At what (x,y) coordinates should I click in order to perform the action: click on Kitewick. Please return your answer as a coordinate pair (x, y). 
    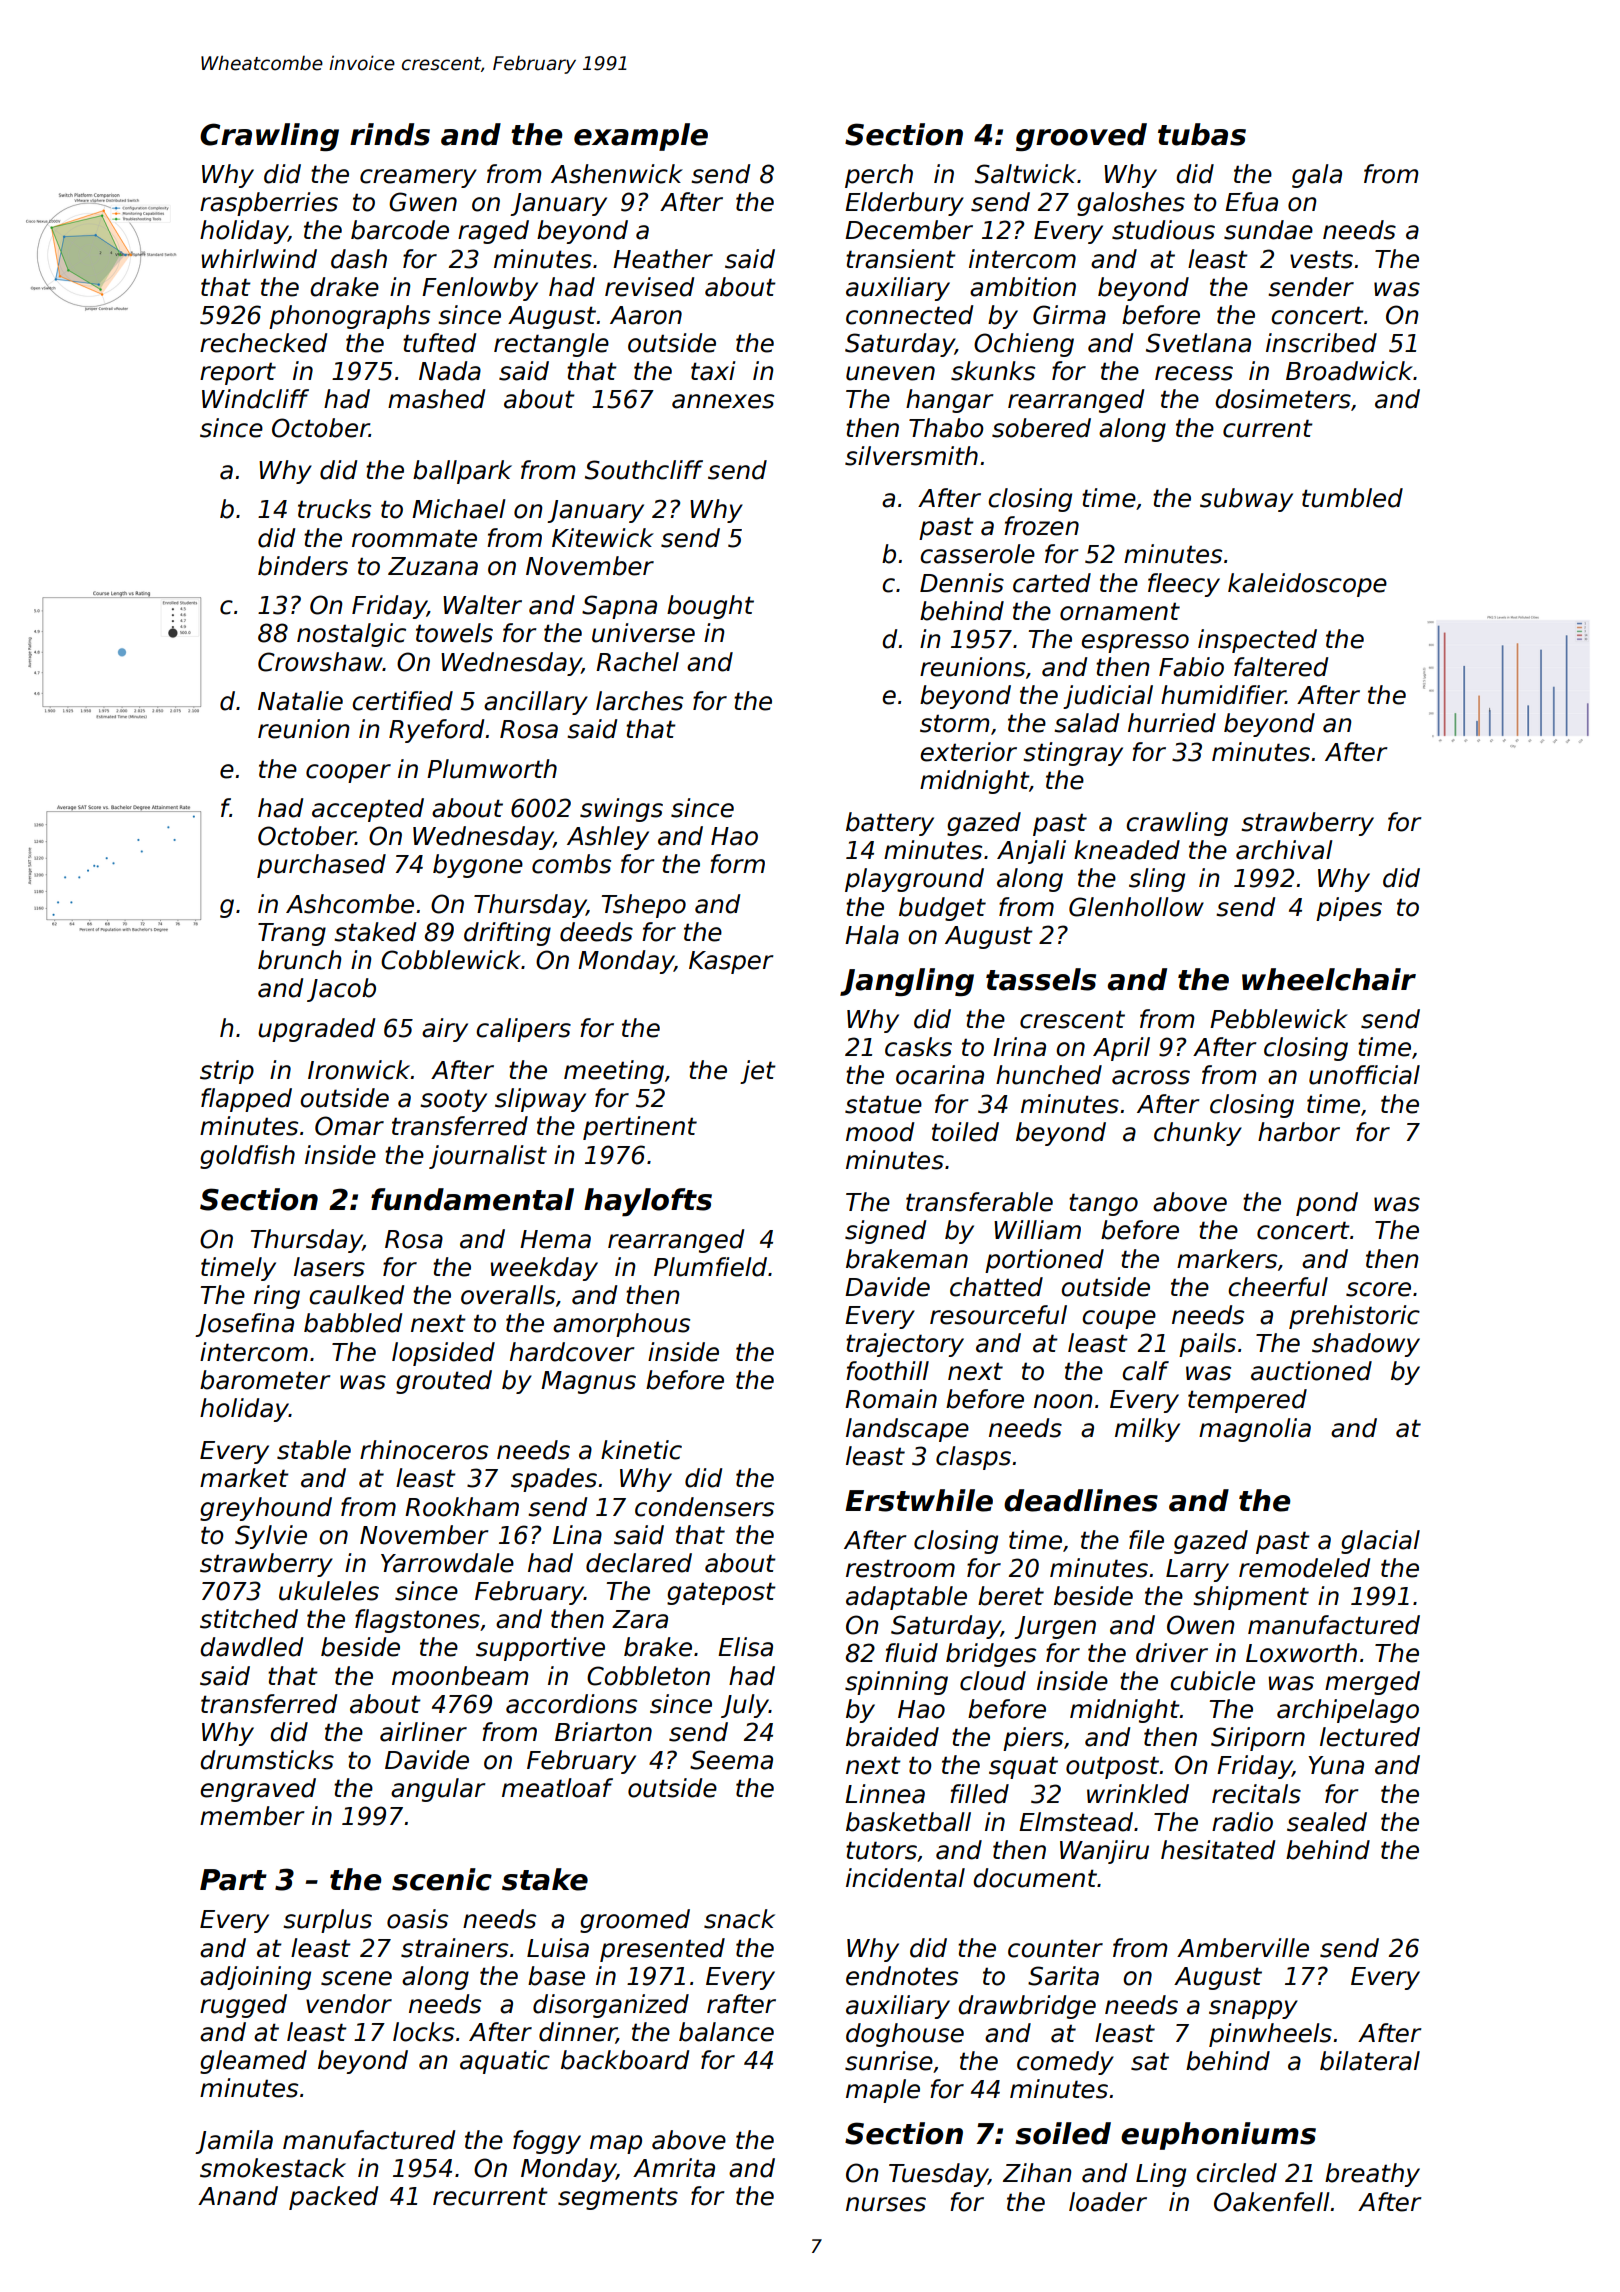
    Looking at the image, I should click on (603, 538).
